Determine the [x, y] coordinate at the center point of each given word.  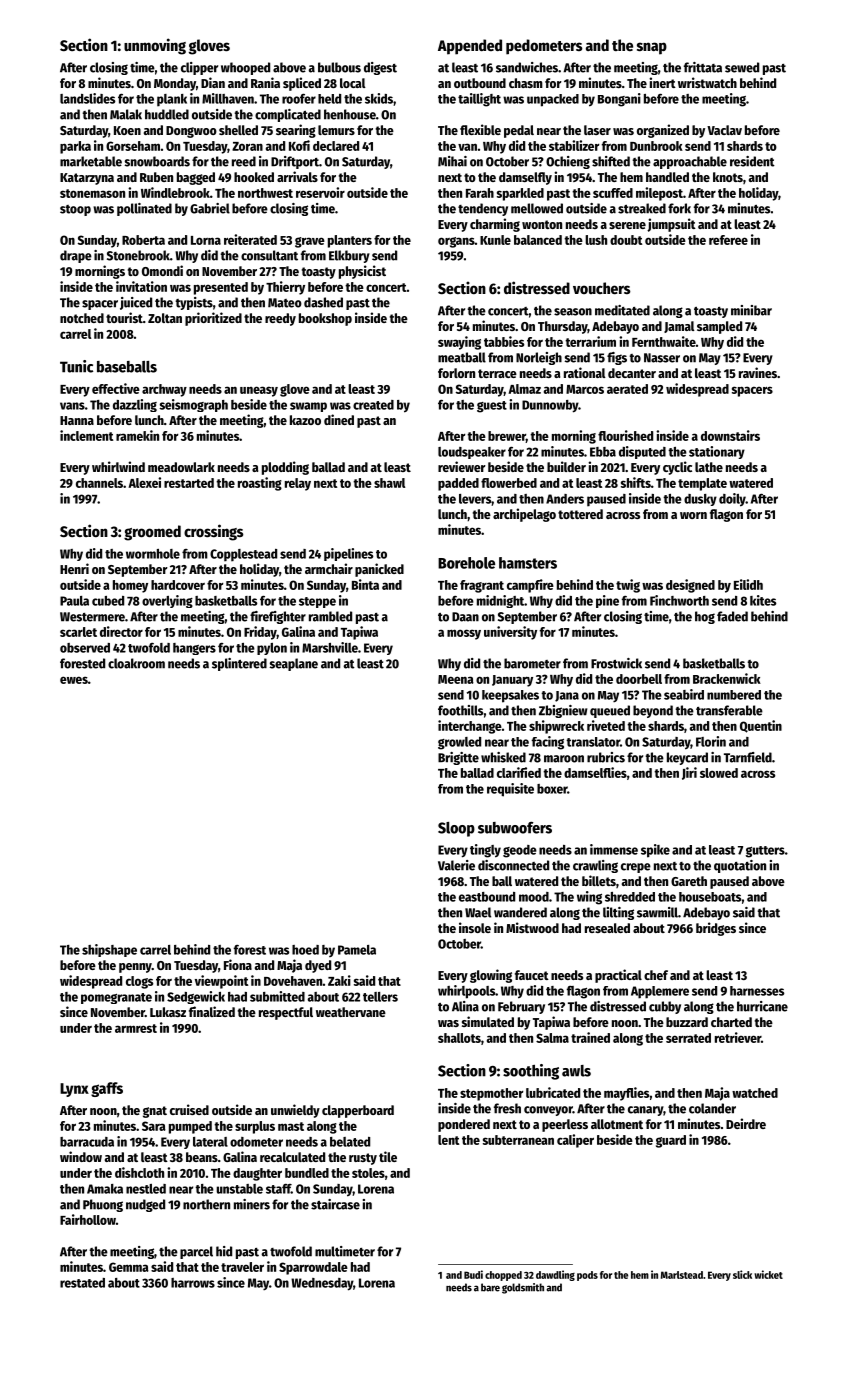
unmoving [155, 46]
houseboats [710, 897]
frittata [703, 67]
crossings [213, 532]
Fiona [238, 964]
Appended [470, 47]
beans [202, 1157]
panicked [379, 570]
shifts [636, 482]
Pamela [357, 950]
